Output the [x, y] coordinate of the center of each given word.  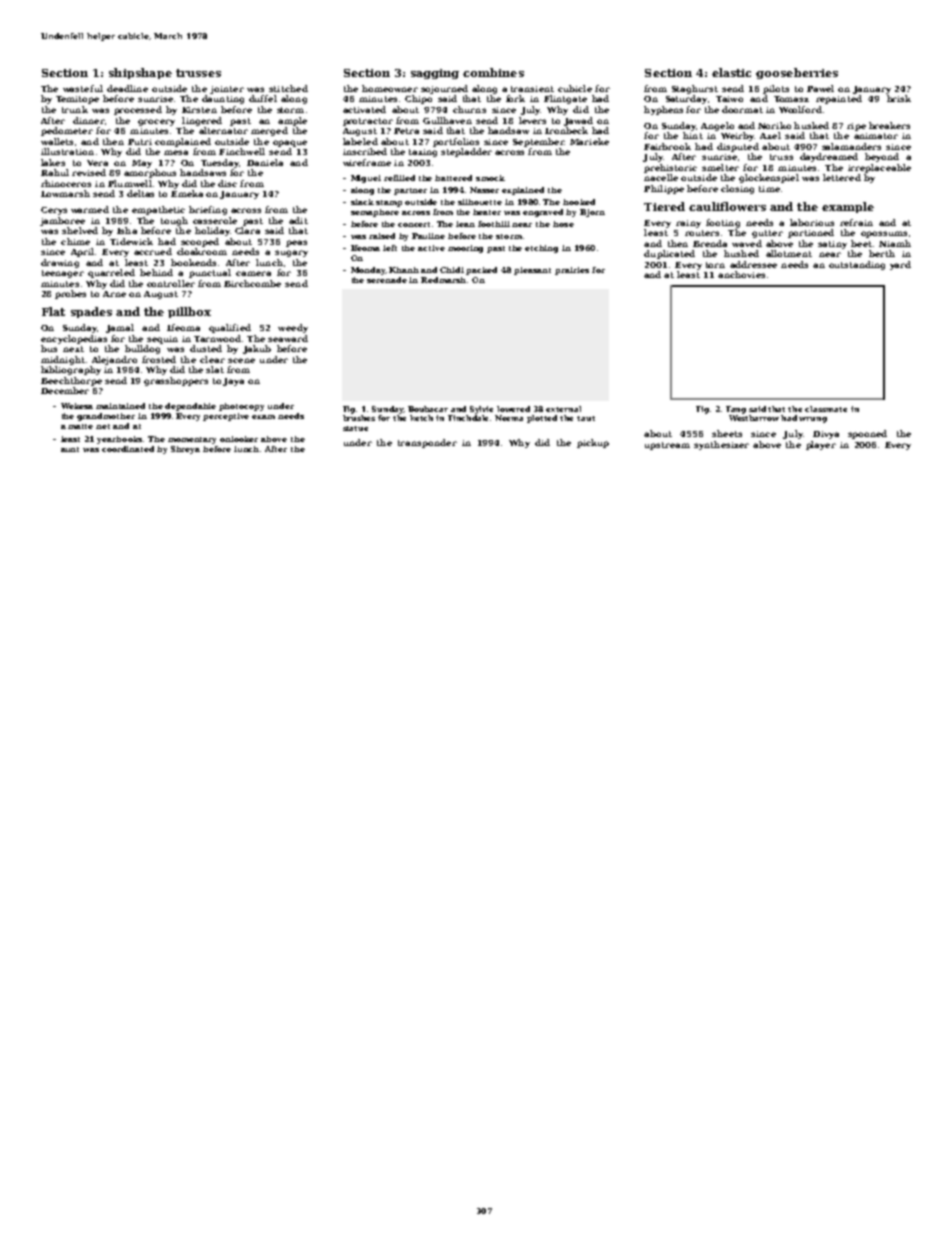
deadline [127, 88]
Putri [140, 142]
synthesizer [721, 445]
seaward [288, 338]
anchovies [741, 274]
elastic [731, 72]
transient [532, 89]
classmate [826, 409]
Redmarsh [443, 280]
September [538, 142]
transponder [427, 443]
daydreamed [829, 157]
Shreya [185, 450]
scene [241, 360]
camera [253, 273]
